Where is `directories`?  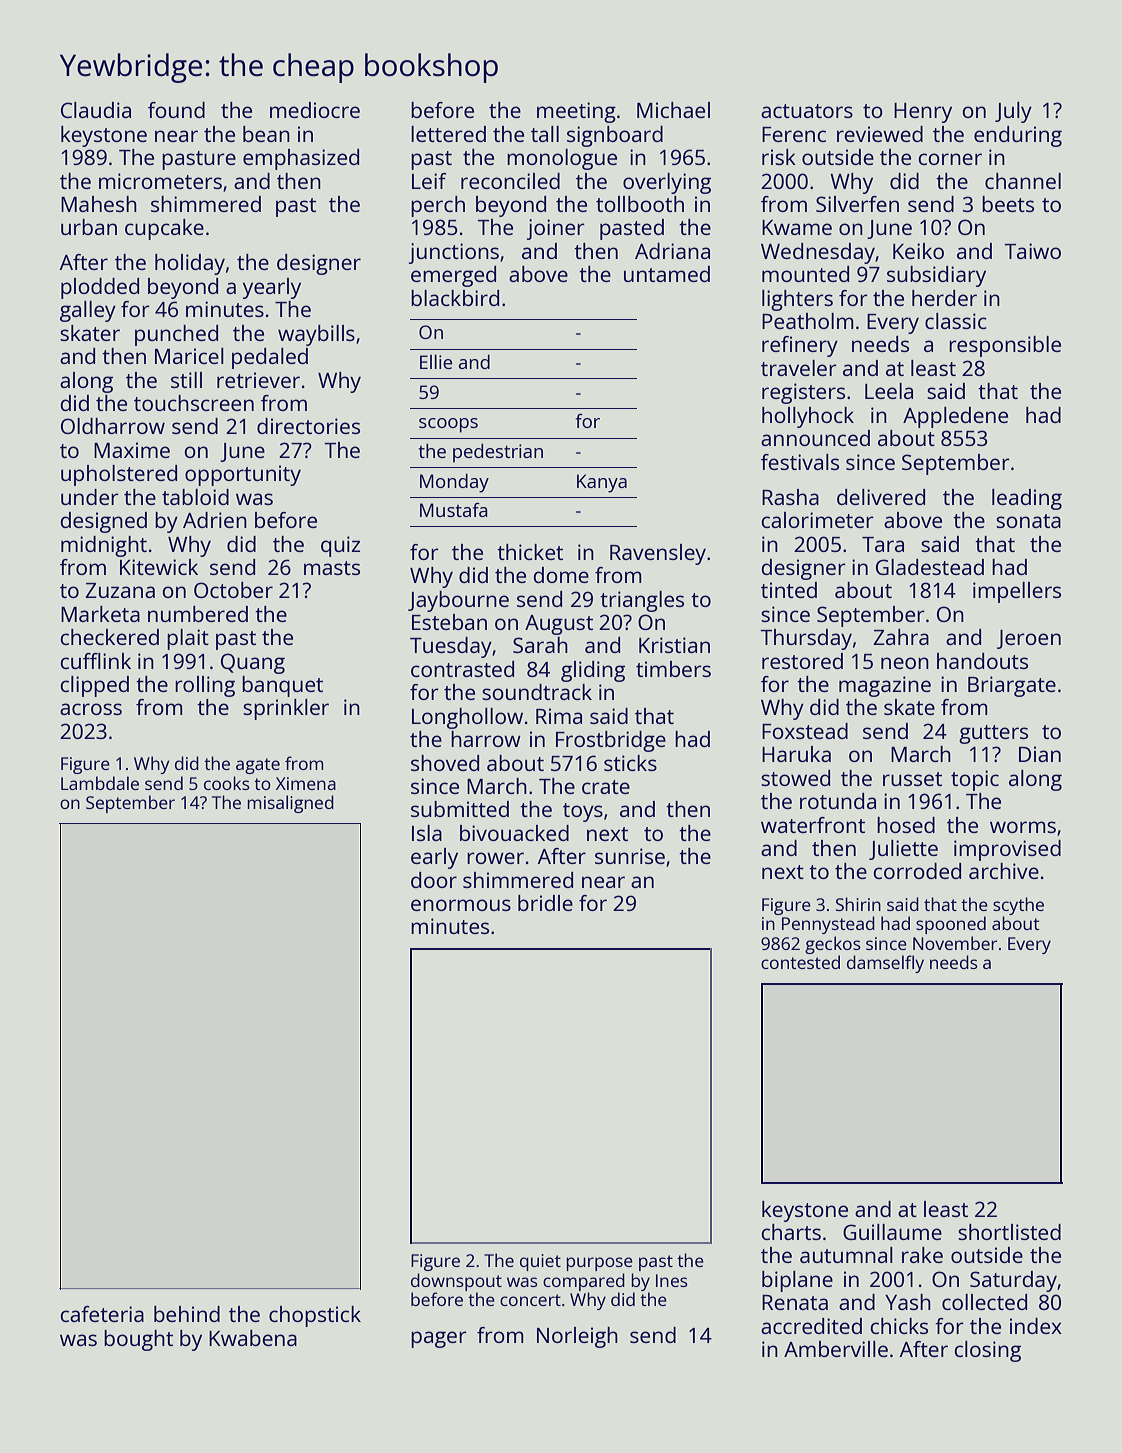 directories is located at coordinates (308, 426).
